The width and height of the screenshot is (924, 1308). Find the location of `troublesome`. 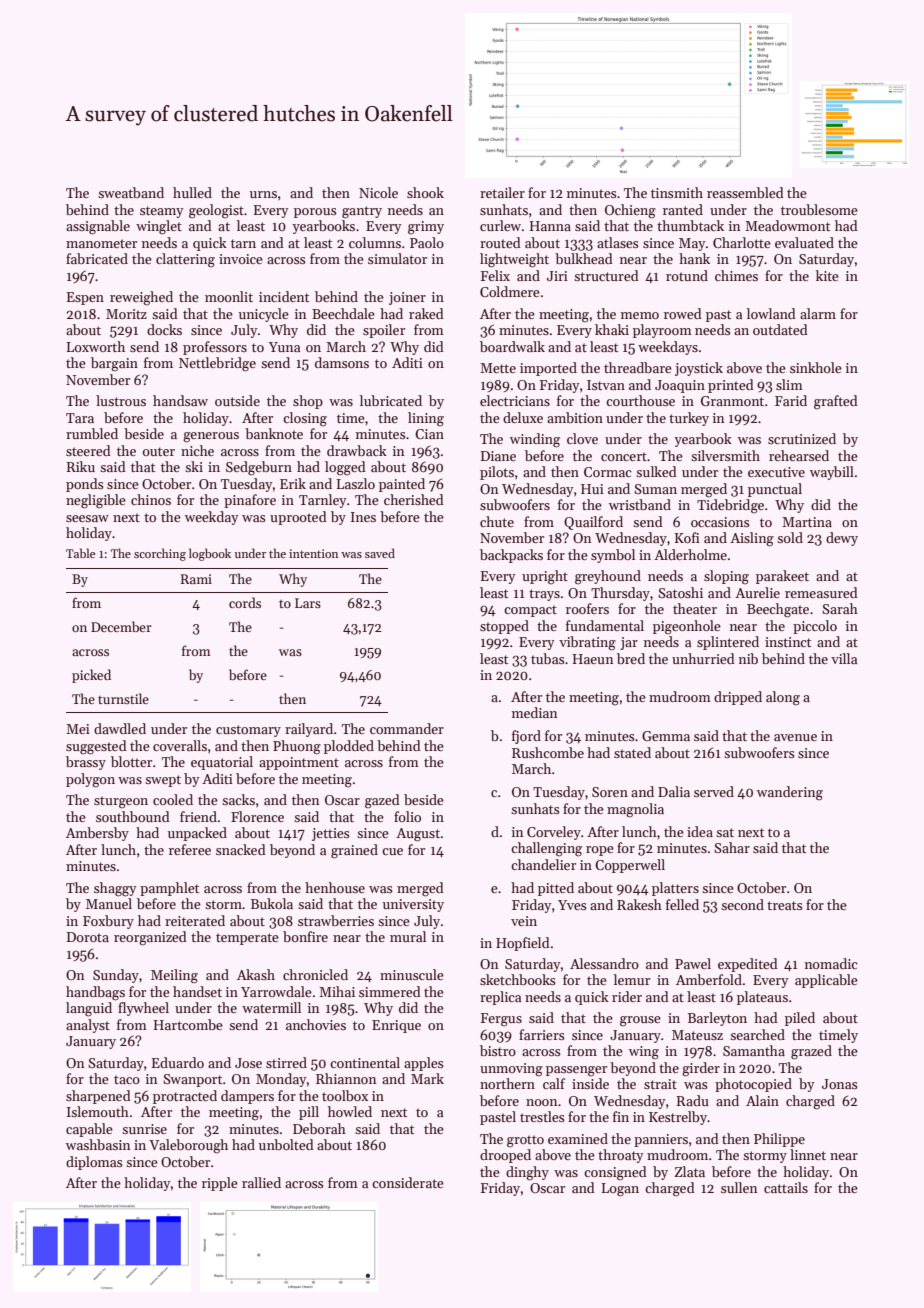

troublesome is located at coordinates (819, 209).
